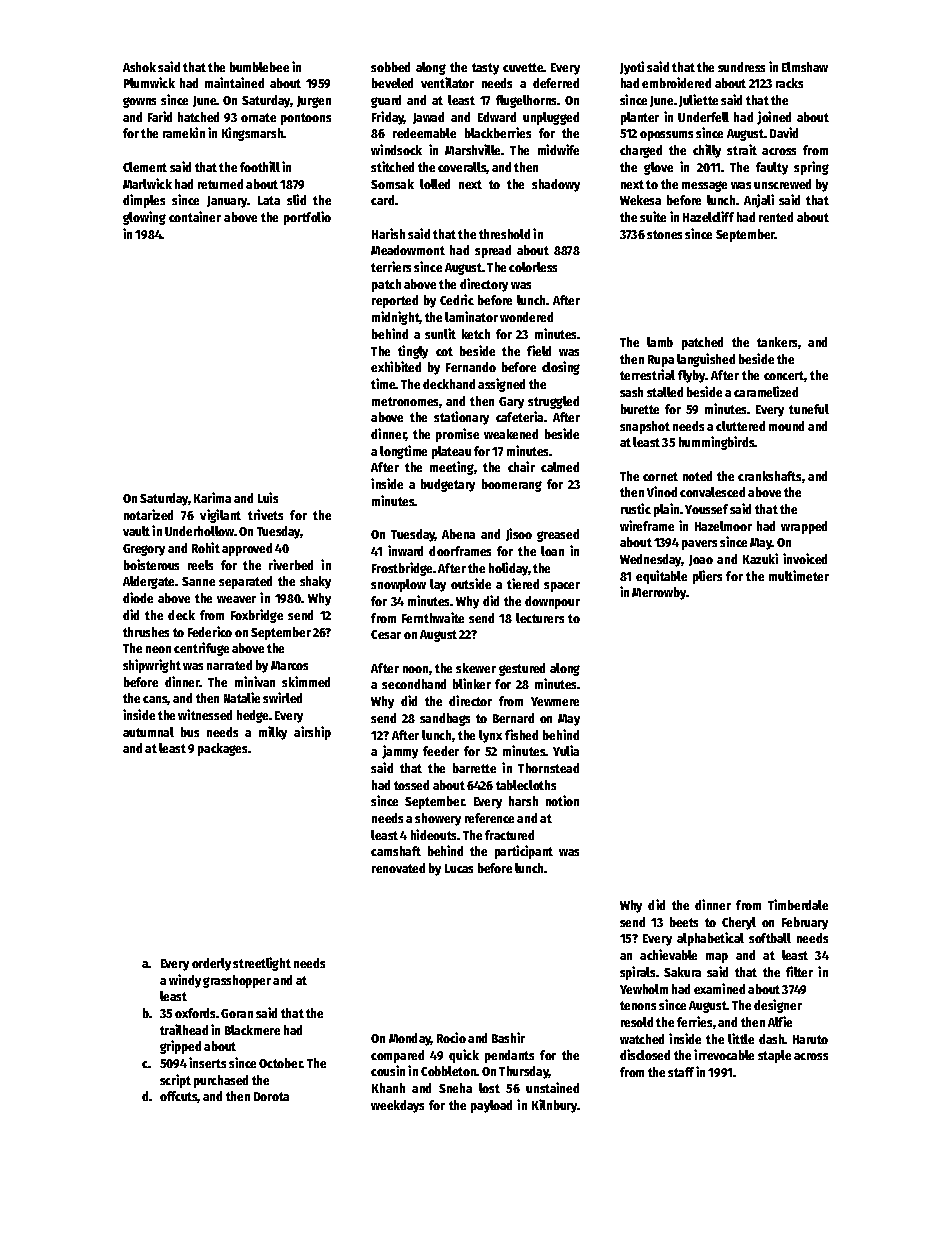 This page has height=1233, width=952. What do you see at coordinates (175, 1081) in the page?
I see `script` at bounding box center [175, 1081].
